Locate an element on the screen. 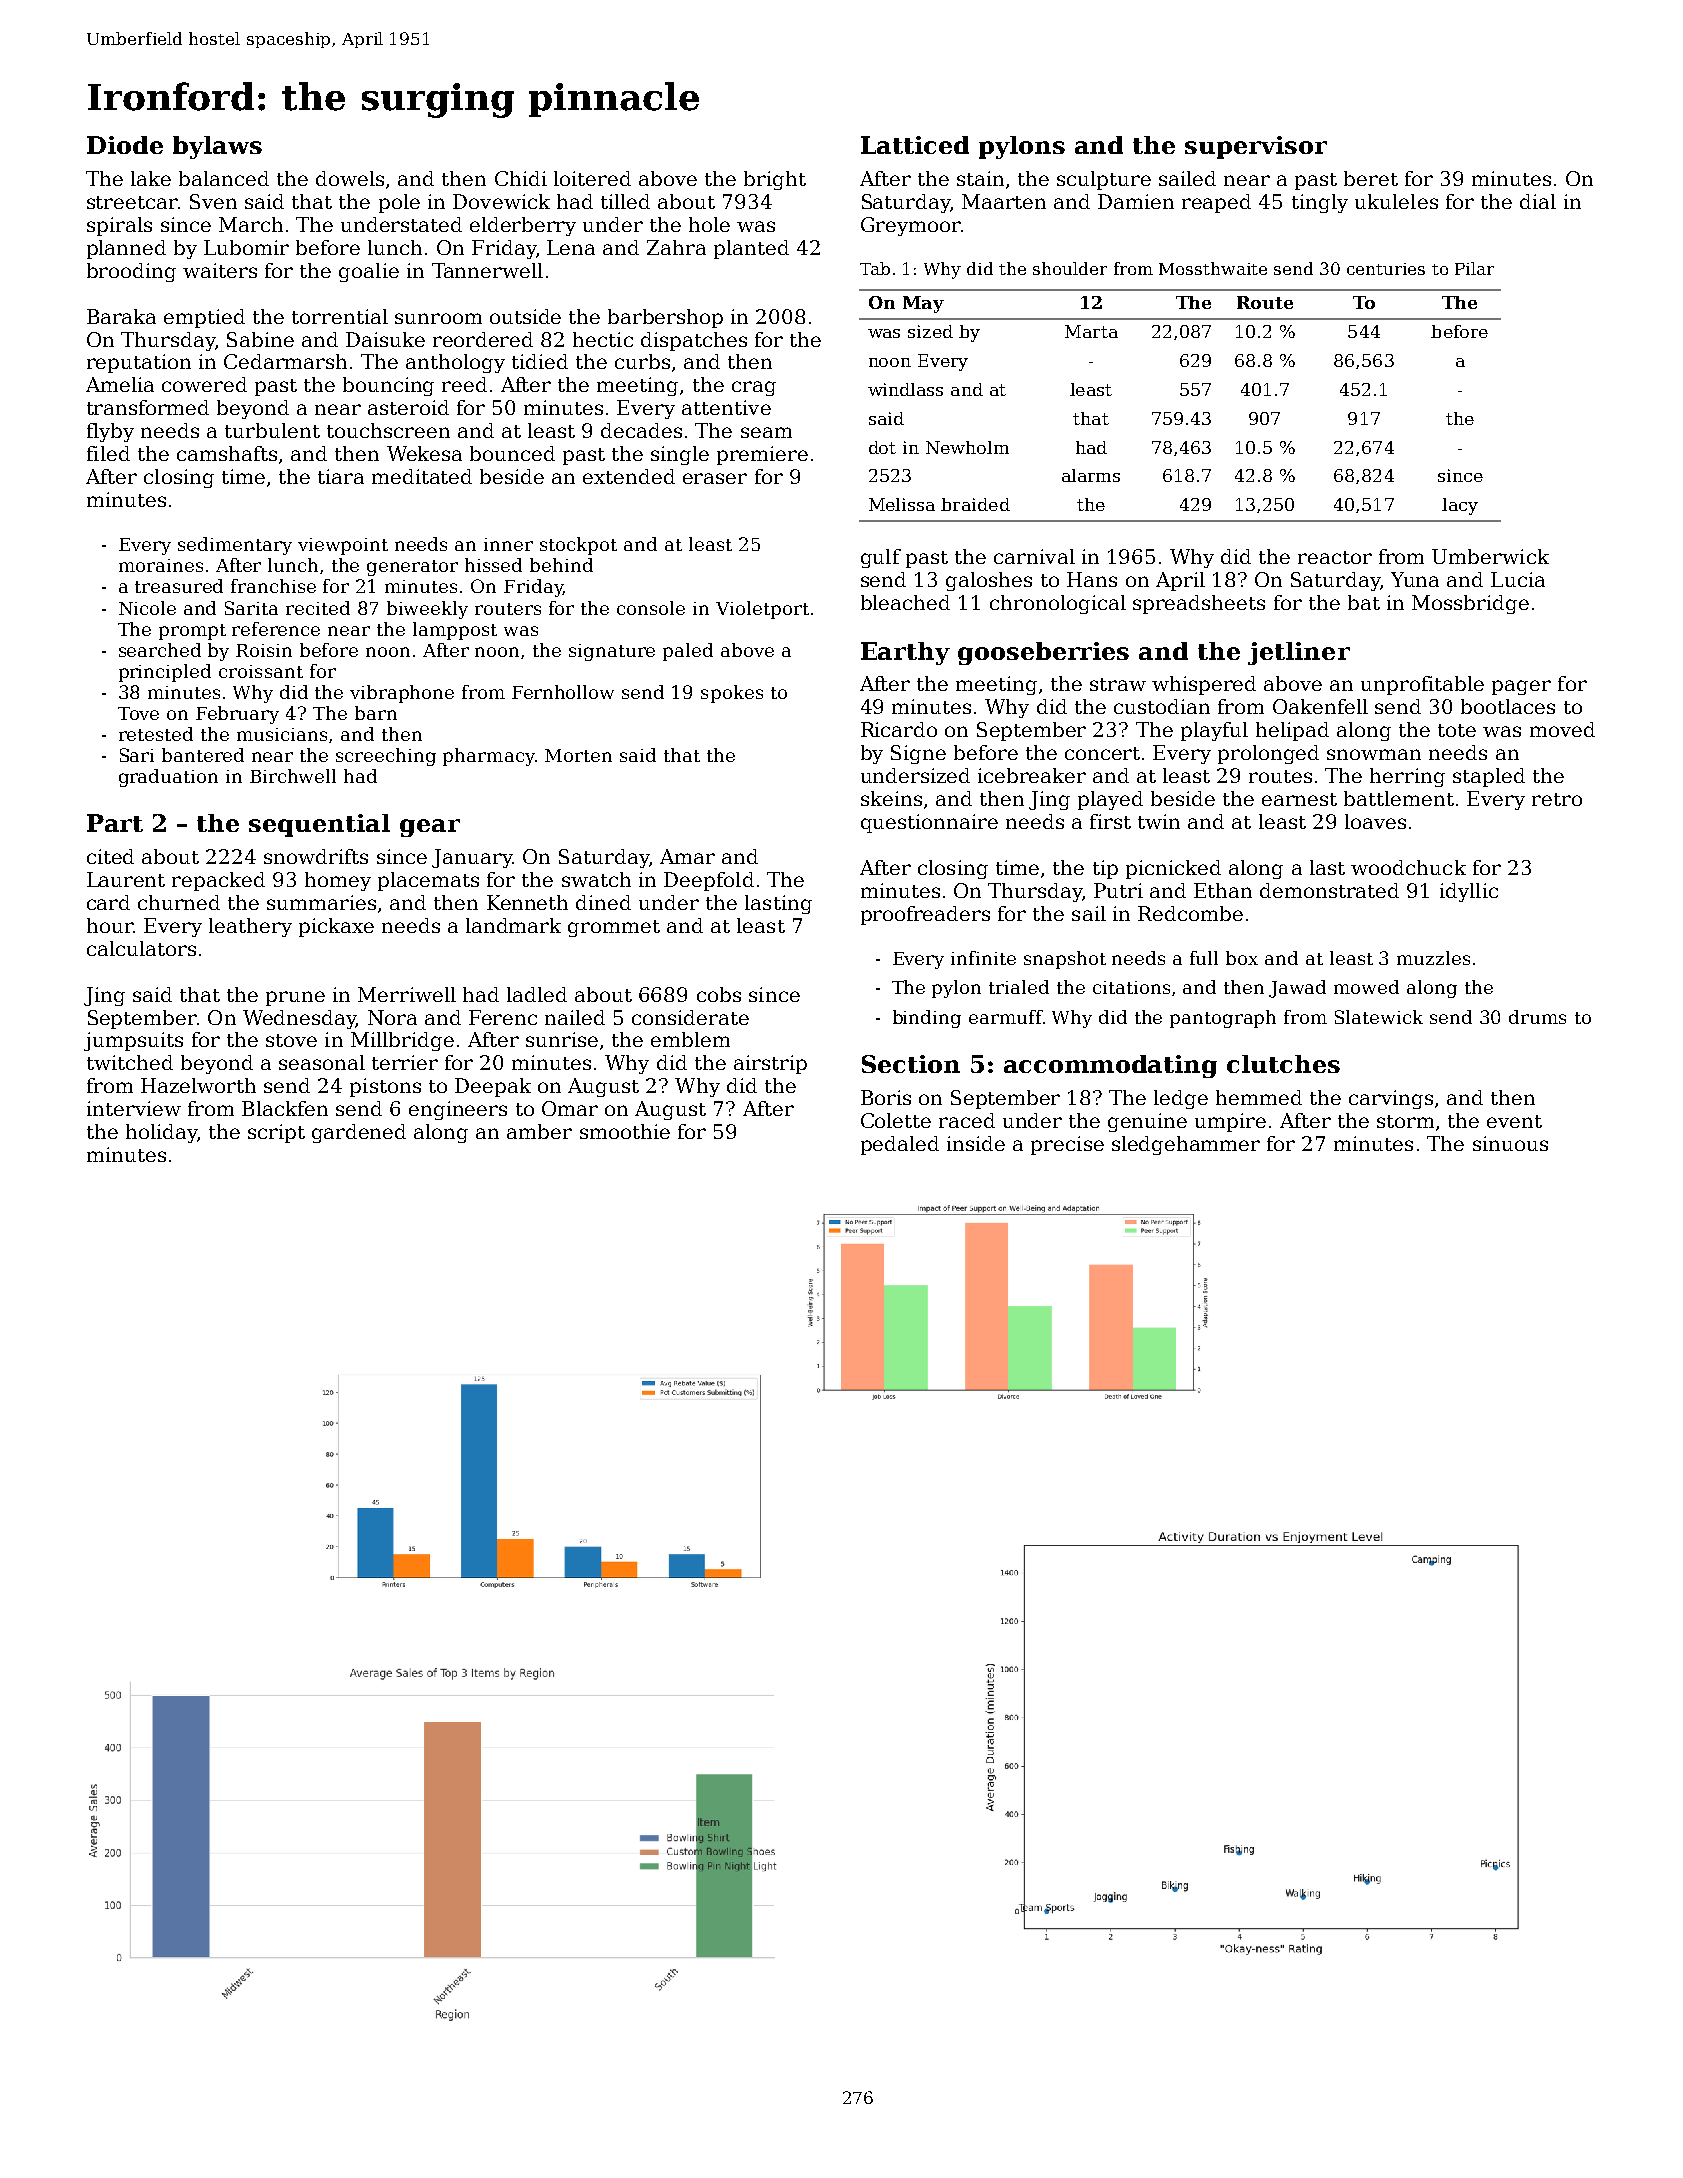 This screenshot has width=1683, height=2178. woodchuck is located at coordinates (1408, 867).
